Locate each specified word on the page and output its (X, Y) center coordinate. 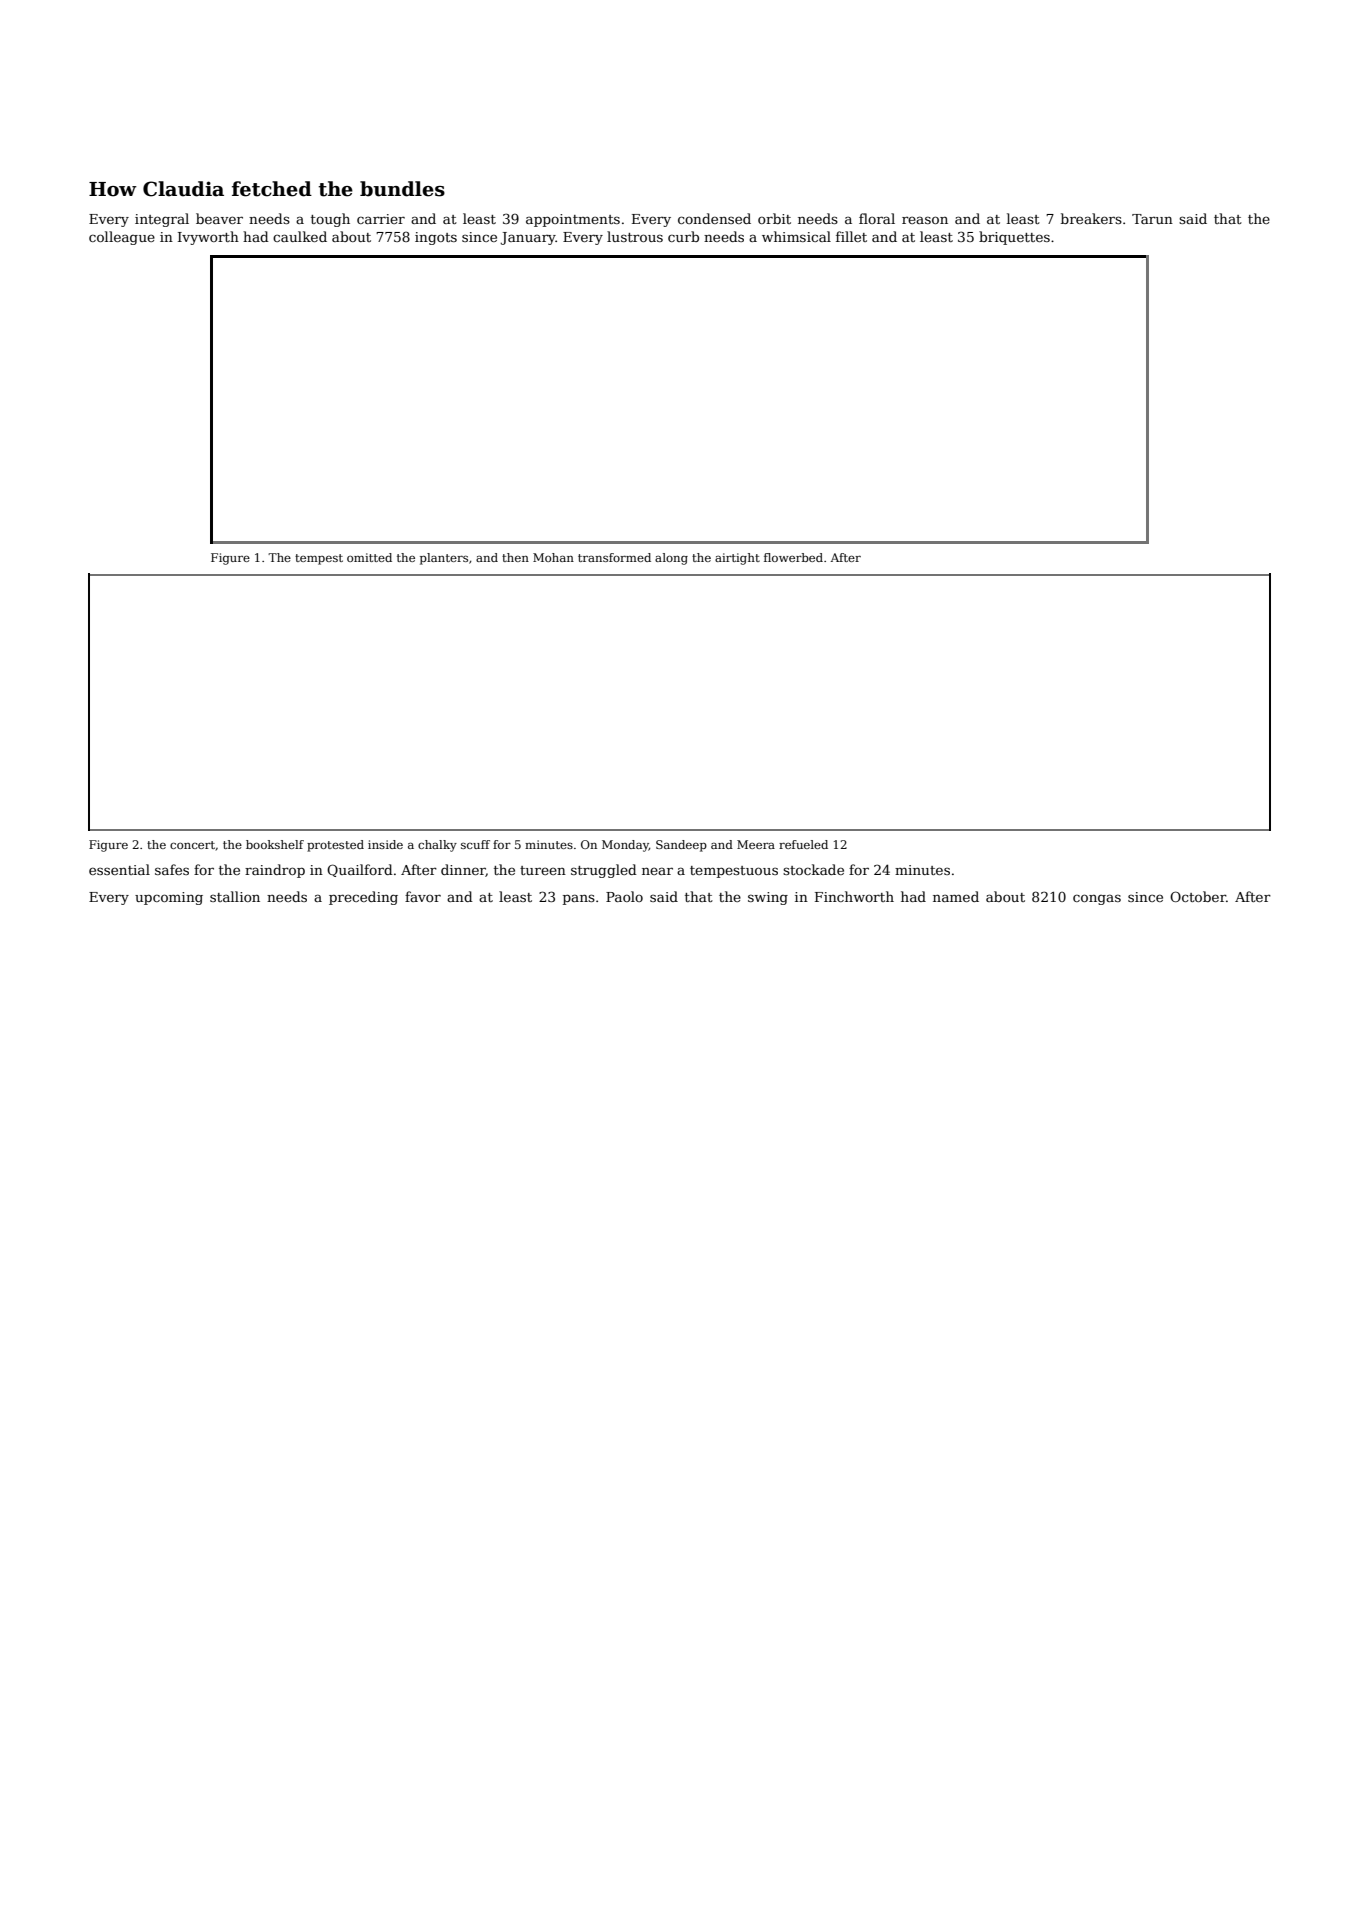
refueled (803, 844)
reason (925, 220)
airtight (737, 559)
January (528, 238)
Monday (625, 846)
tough (330, 220)
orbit (774, 218)
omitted (369, 557)
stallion (235, 896)
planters (444, 559)
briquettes (1014, 238)
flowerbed (793, 557)
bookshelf (275, 844)
